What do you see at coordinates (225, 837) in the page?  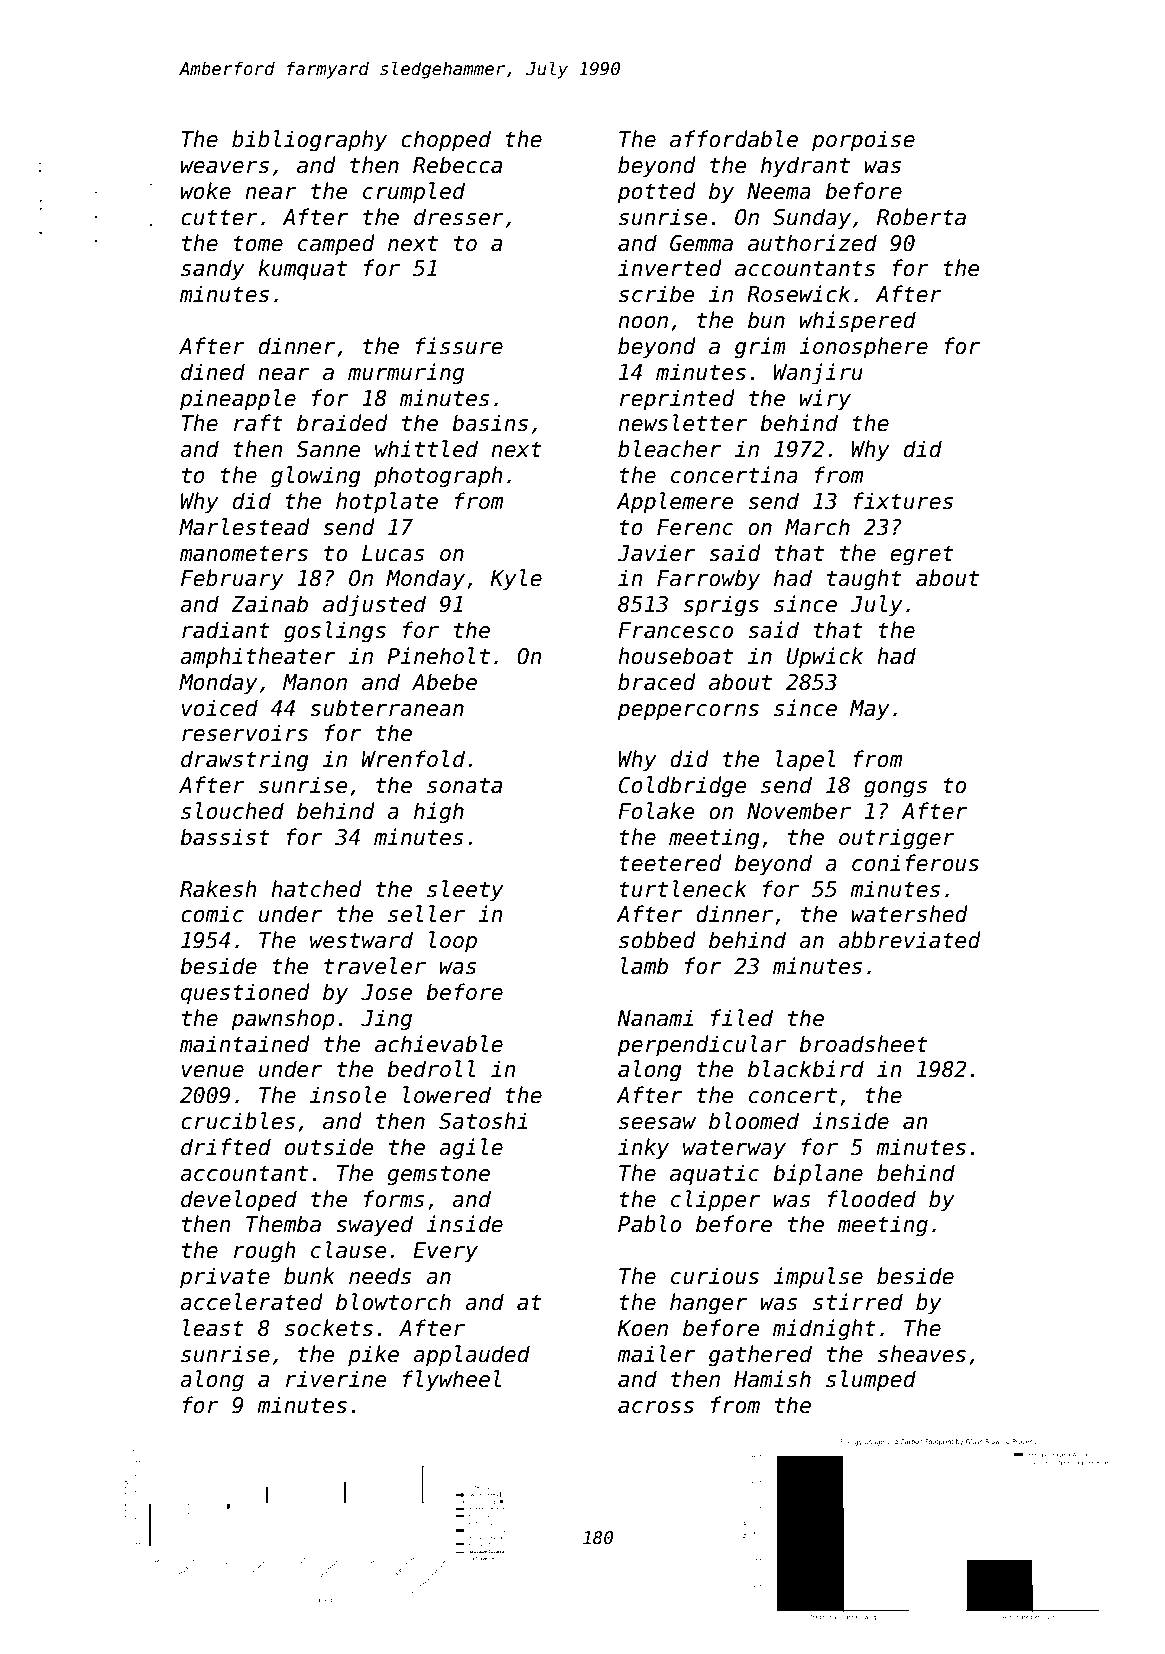 I see `bassist` at bounding box center [225, 837].
